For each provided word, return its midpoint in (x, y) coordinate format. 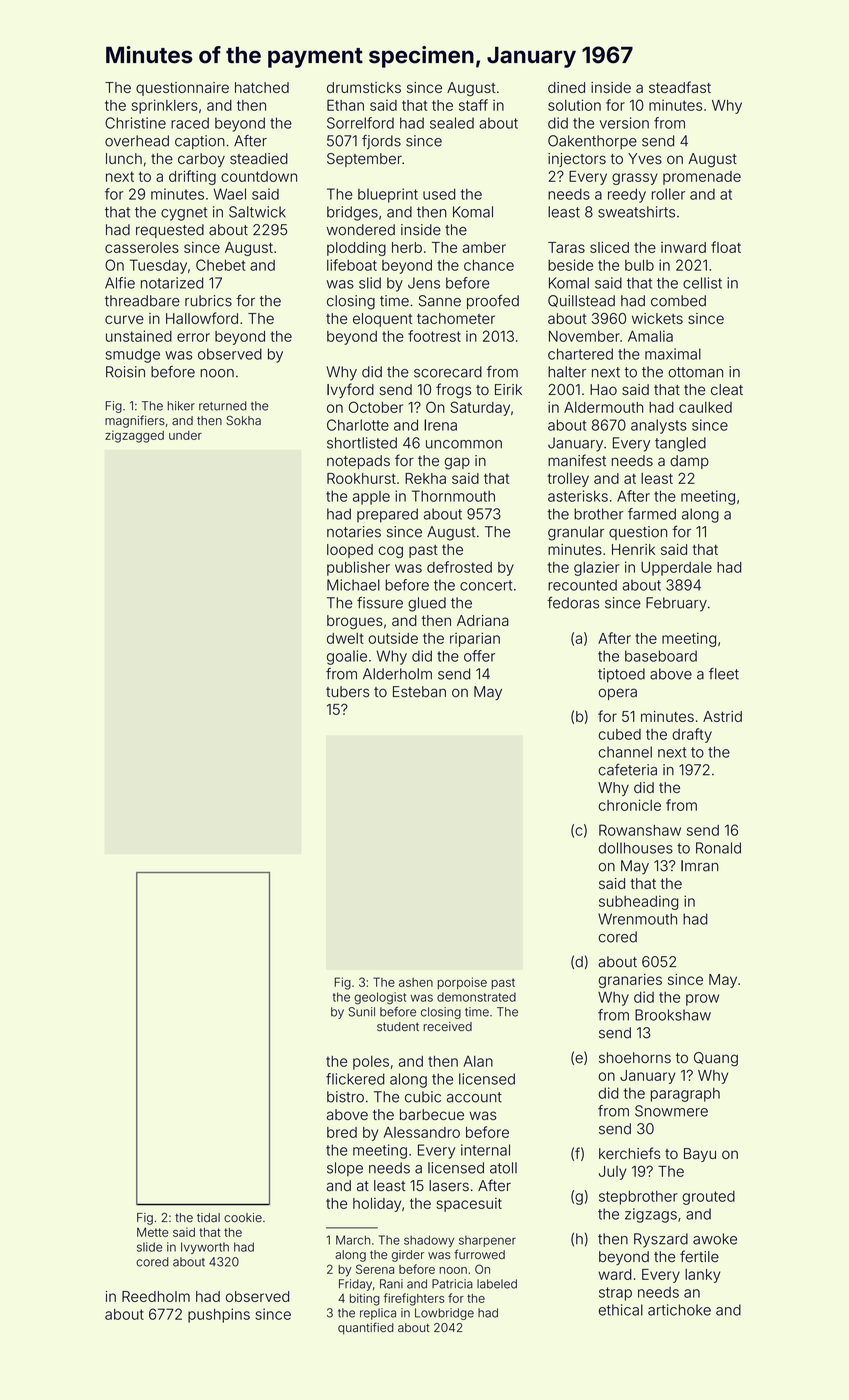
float (726, 247)
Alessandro (422, 1132)
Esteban (419, 692)
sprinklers (165, 106)
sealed (452, 123)
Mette (152, 1232)
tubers (347, 692)
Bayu (700, 1155)
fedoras (573, 602)
